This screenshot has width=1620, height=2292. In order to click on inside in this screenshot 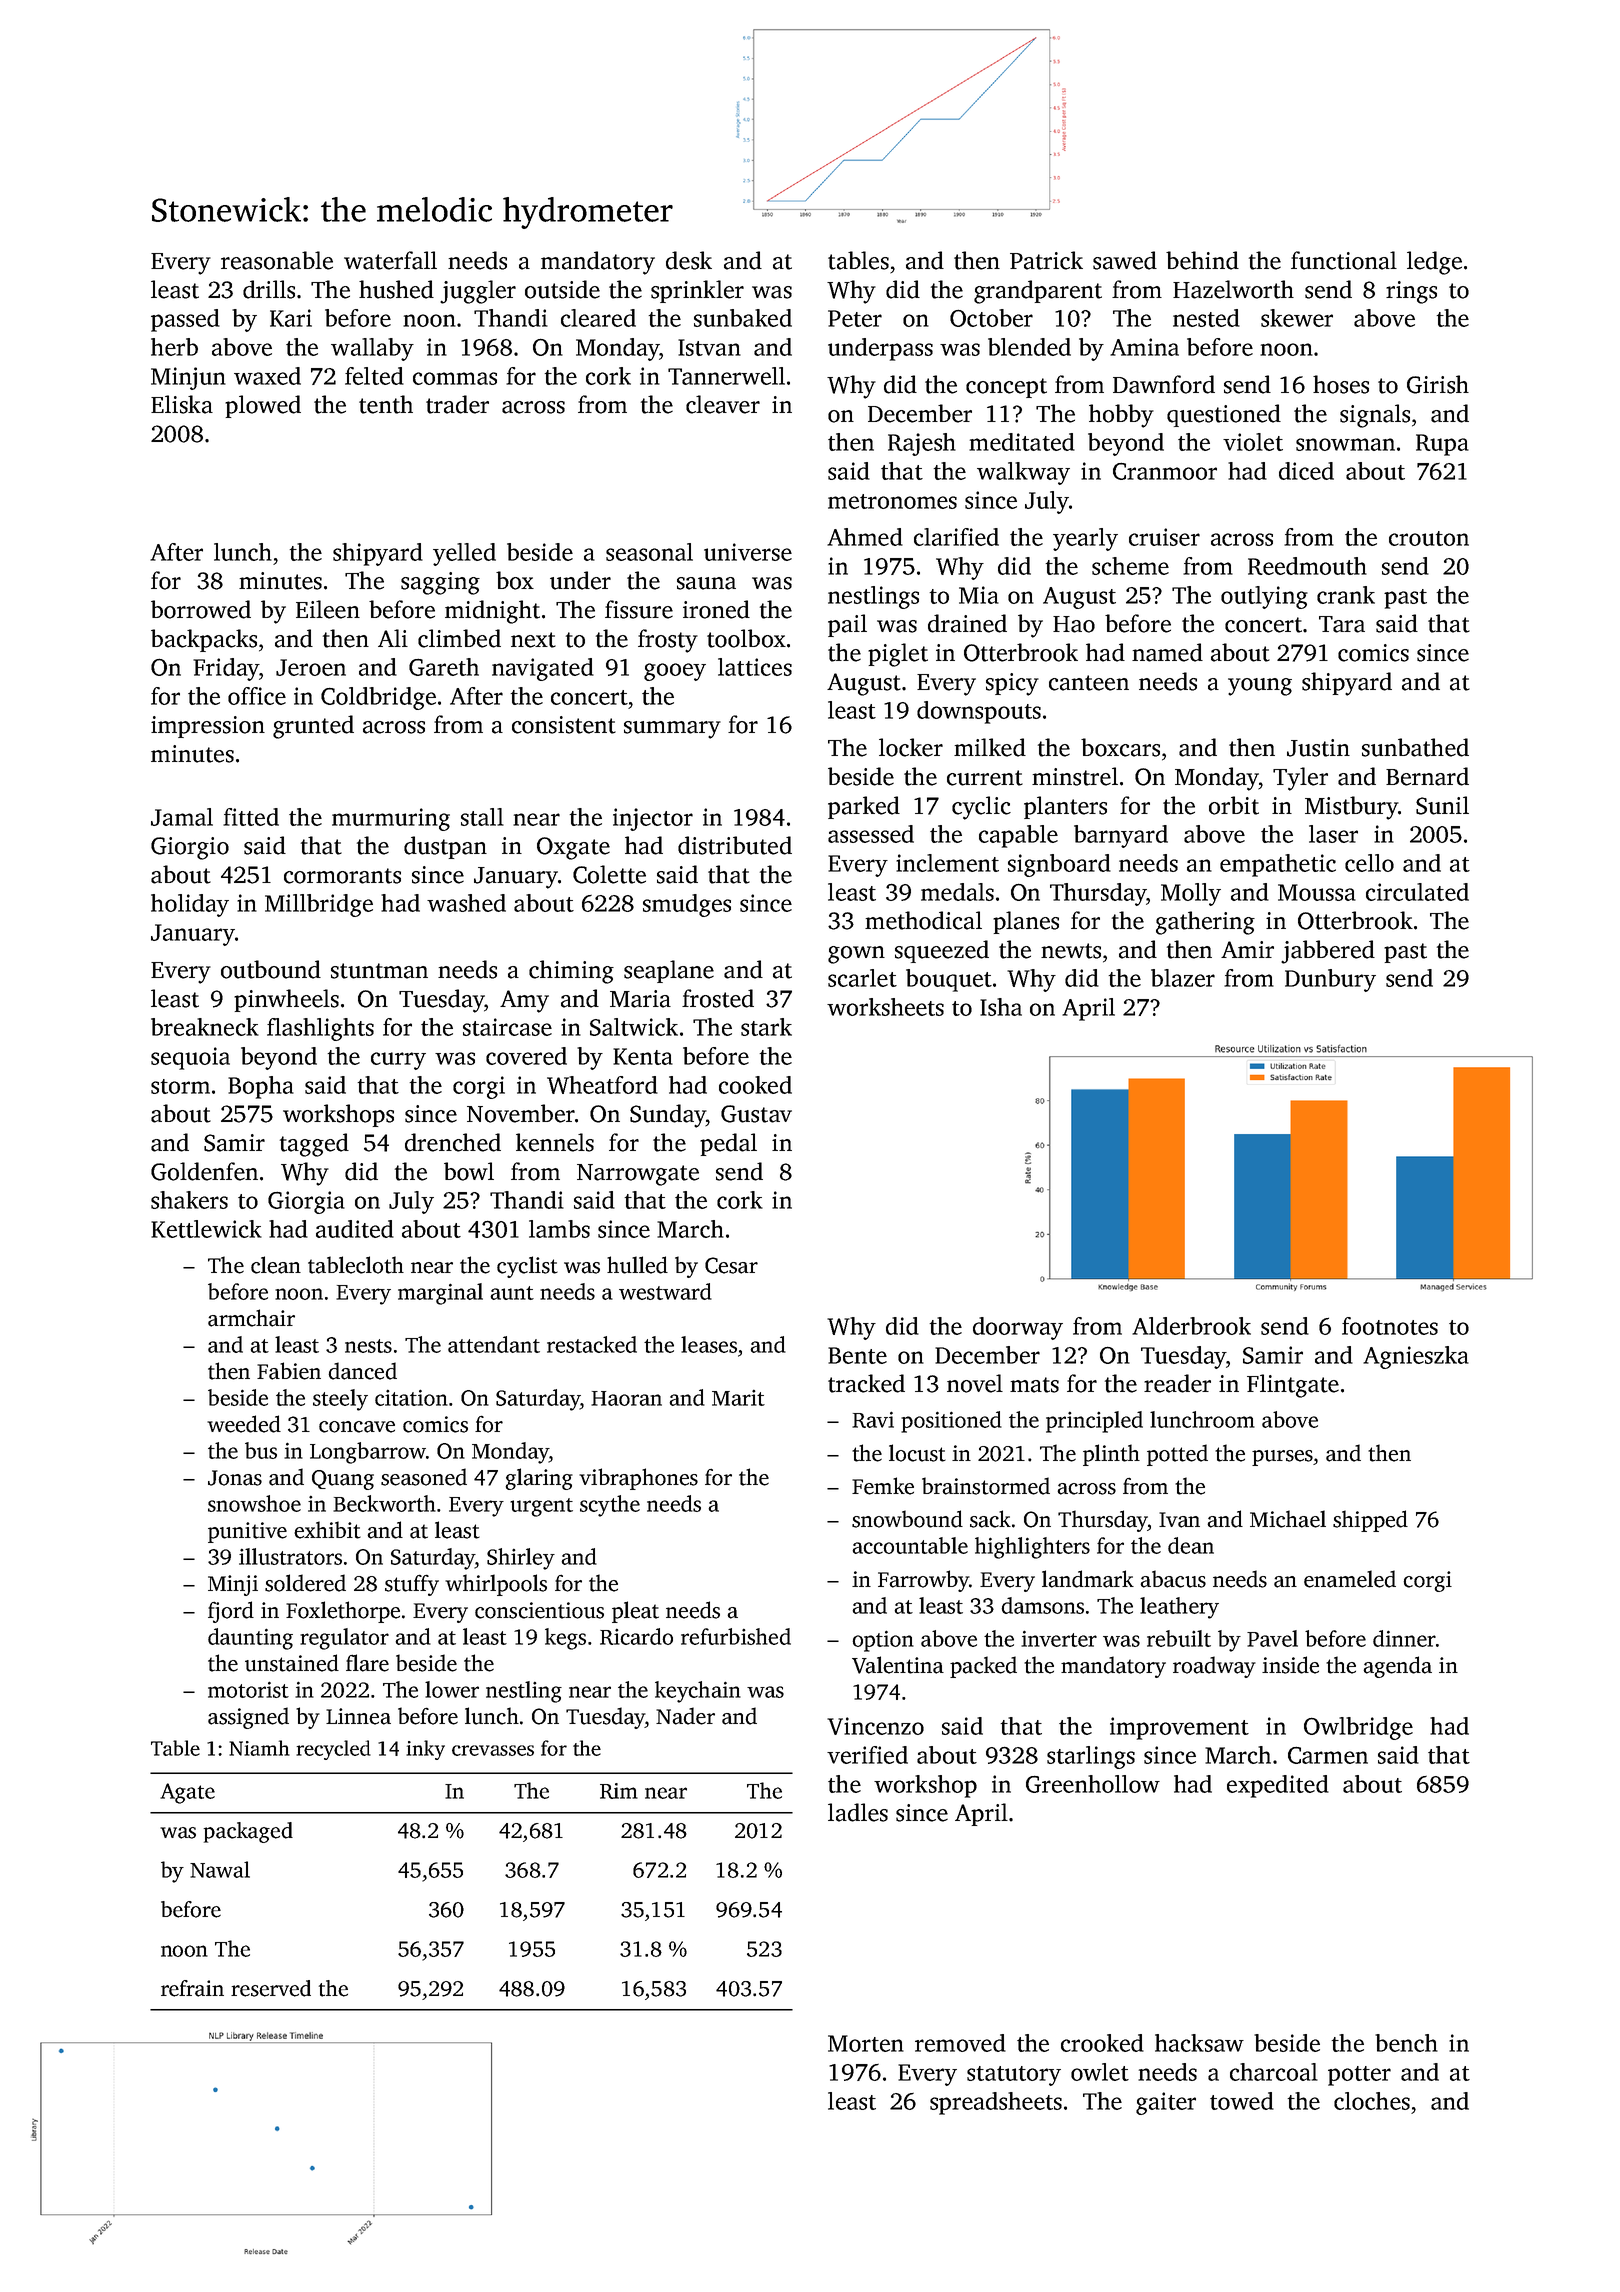, I will do `click(1290, 1665)`.
